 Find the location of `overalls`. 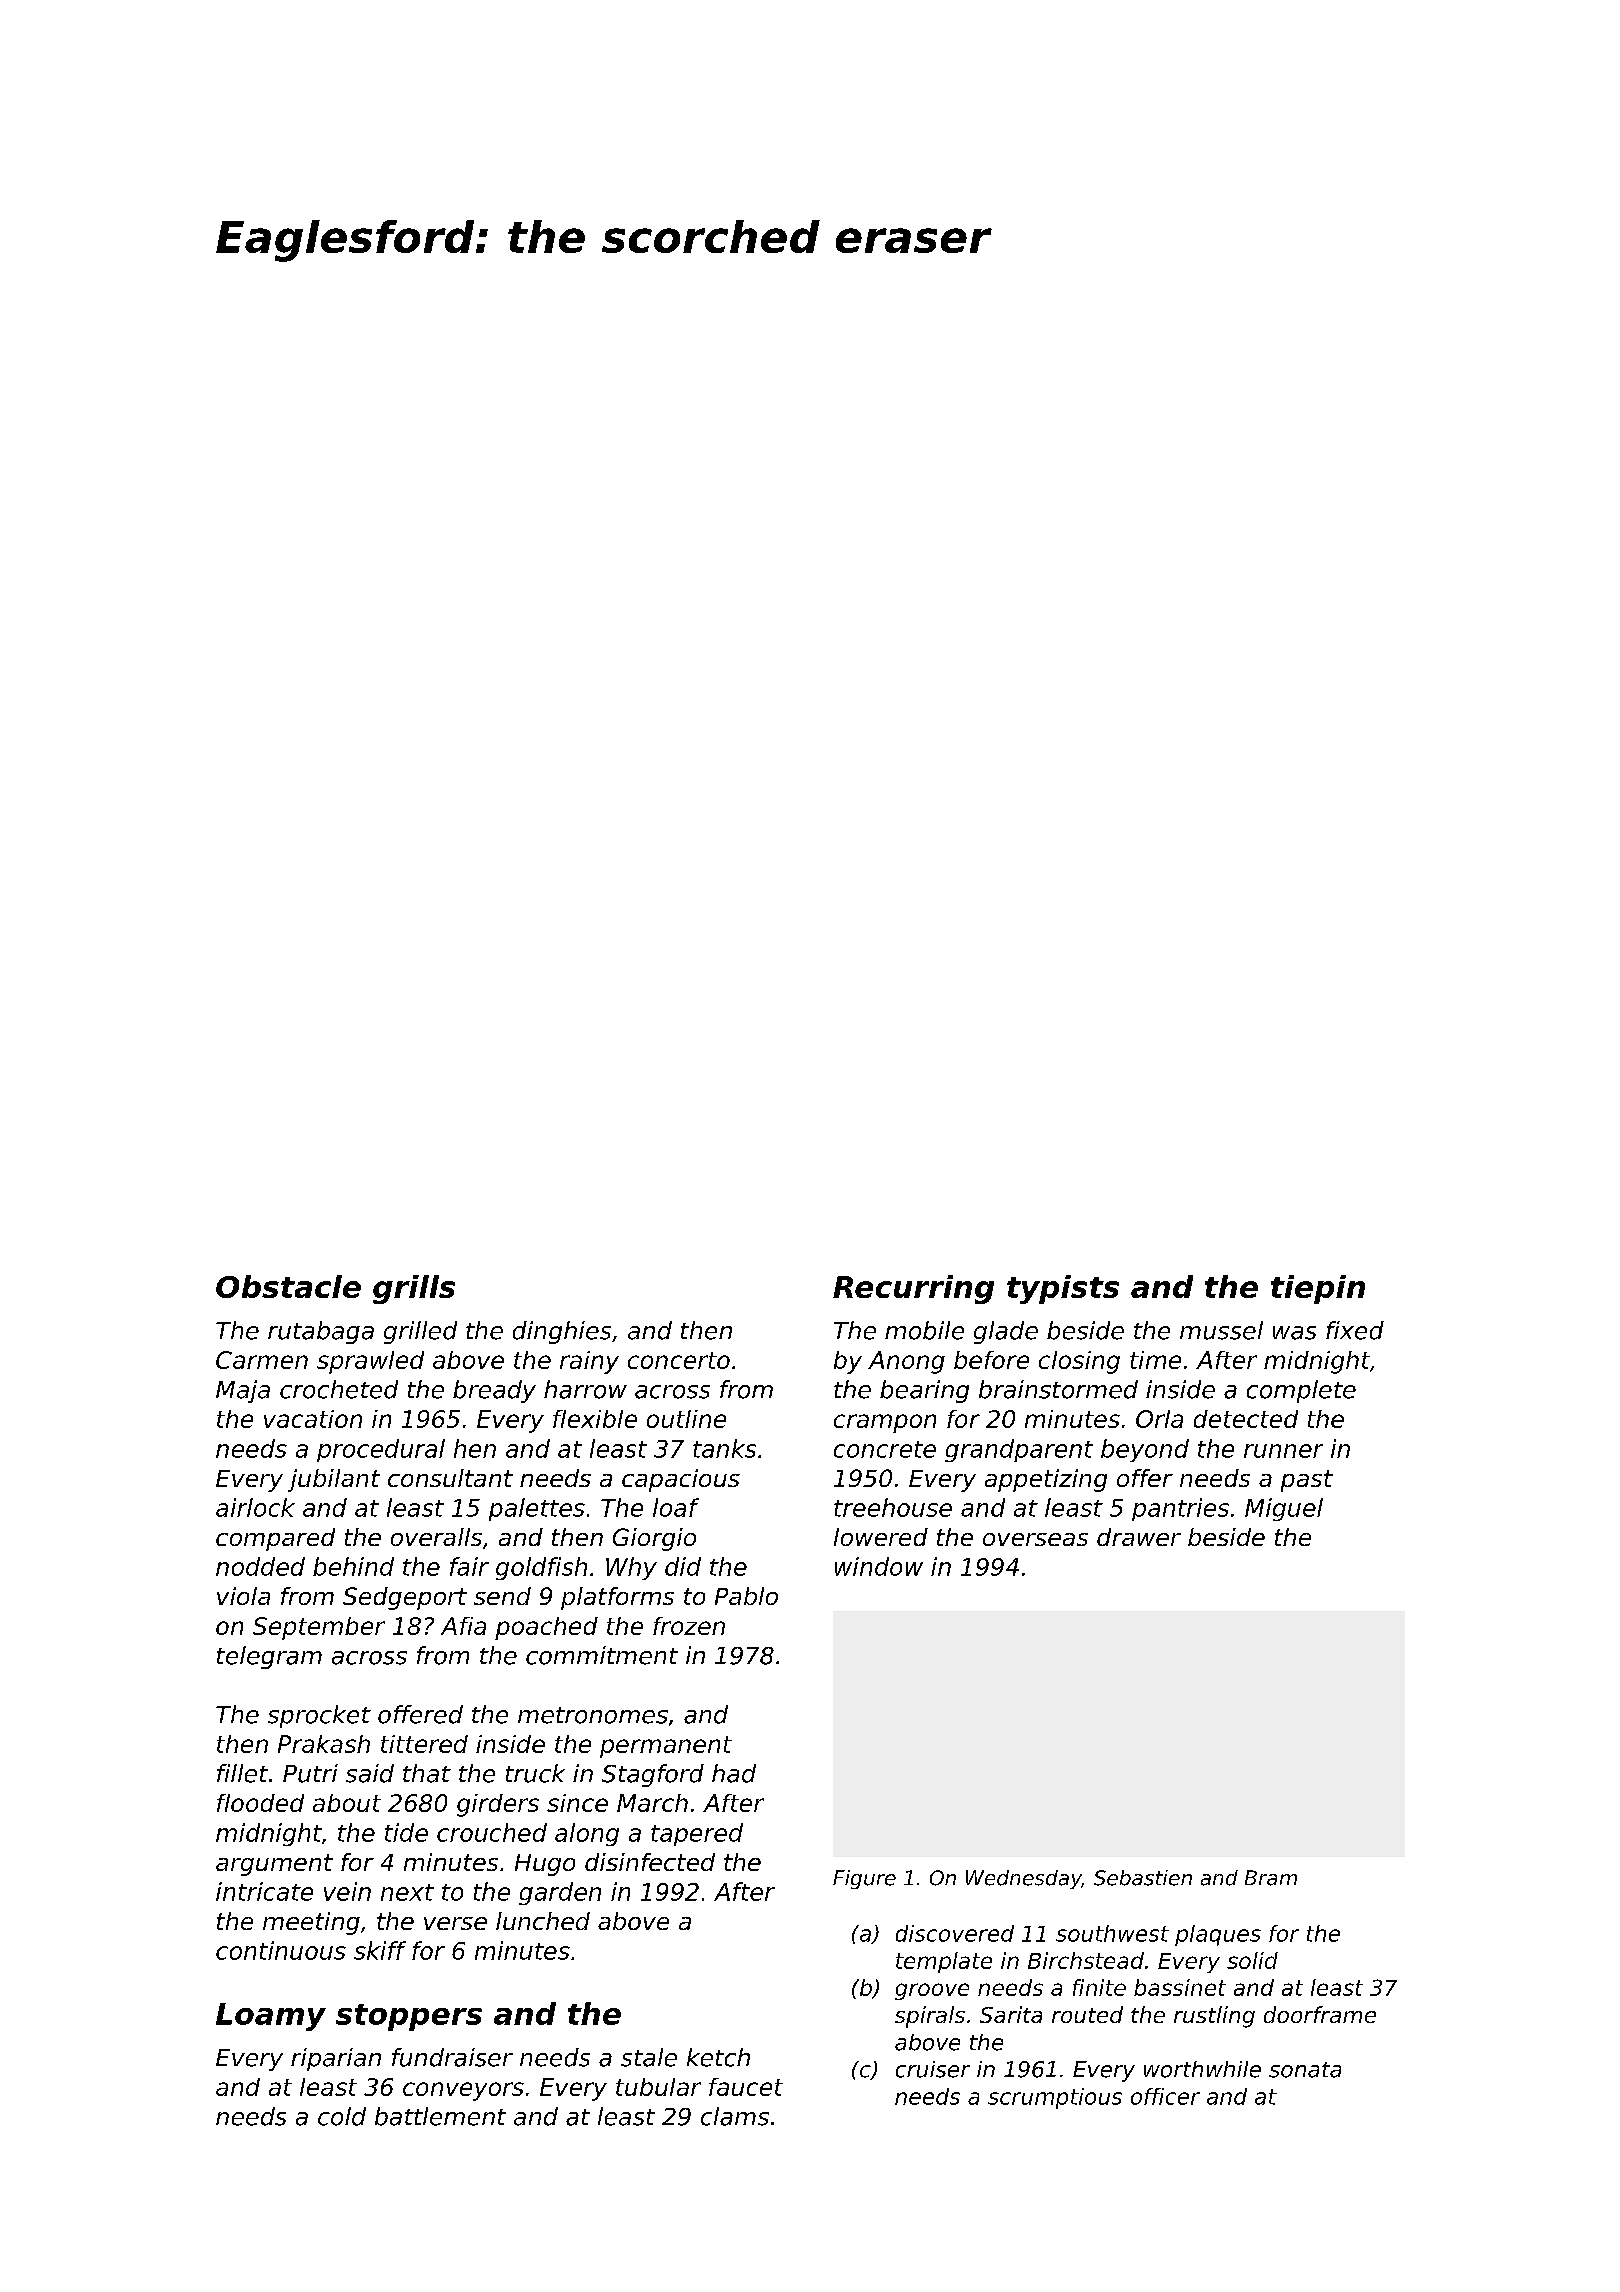

overalls is located at coordinates (436, 1537).
